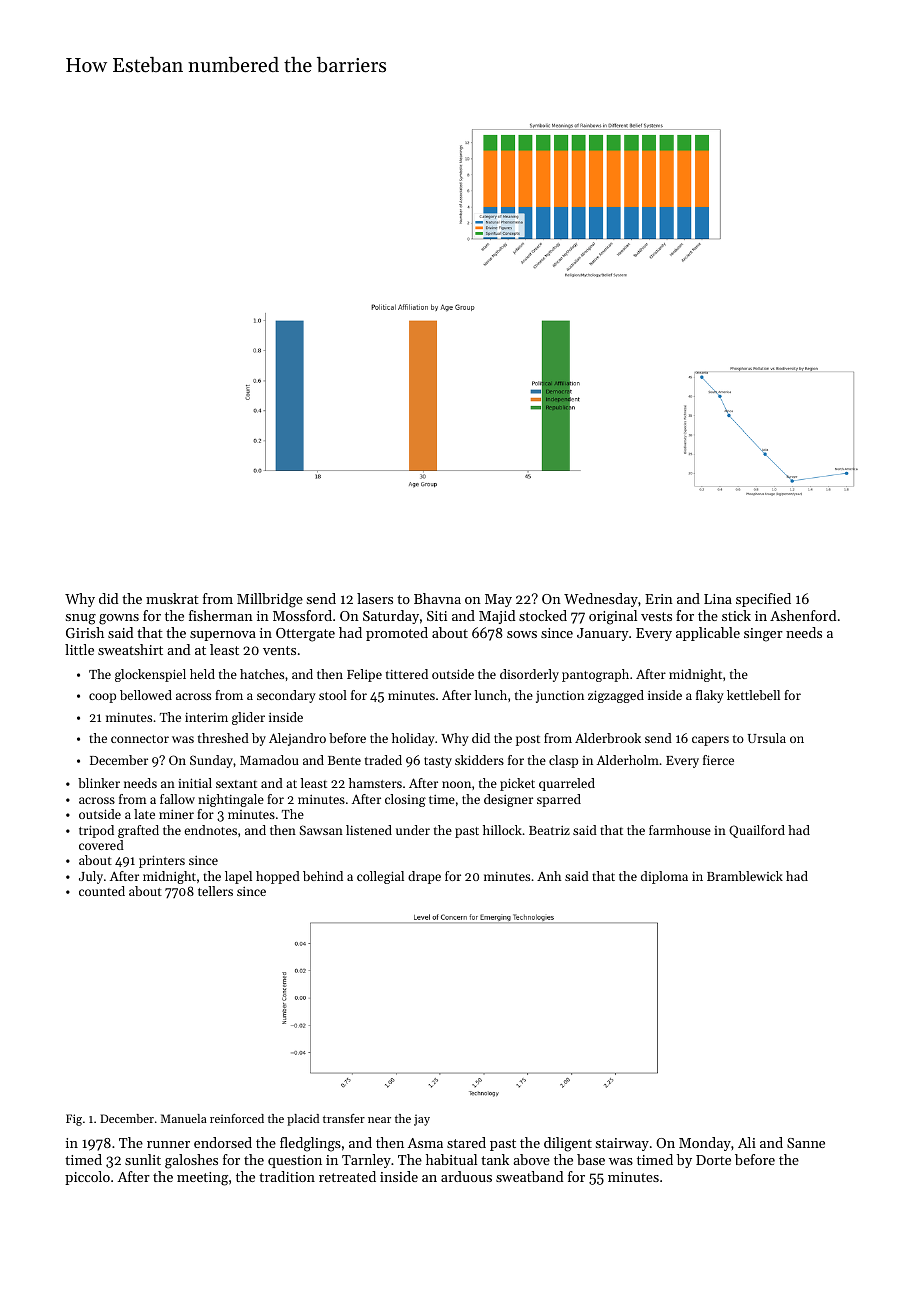 This screenshot has width=908, height=1316. Describe the element at coordinates (437, 598) in the screenshot. I see `Bhavna` at that location.
